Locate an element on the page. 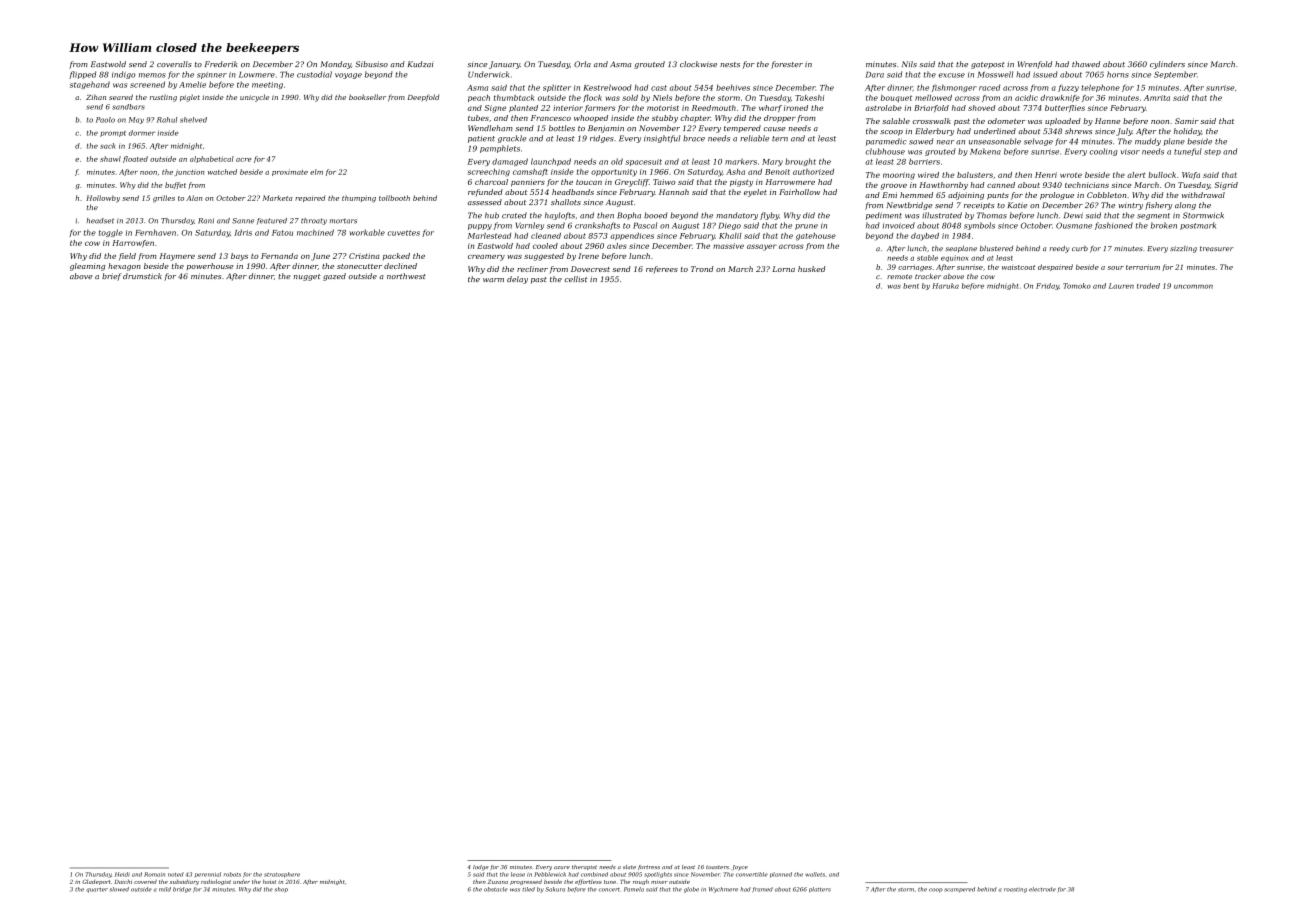  sour is located at coordinates (1116, 268).
